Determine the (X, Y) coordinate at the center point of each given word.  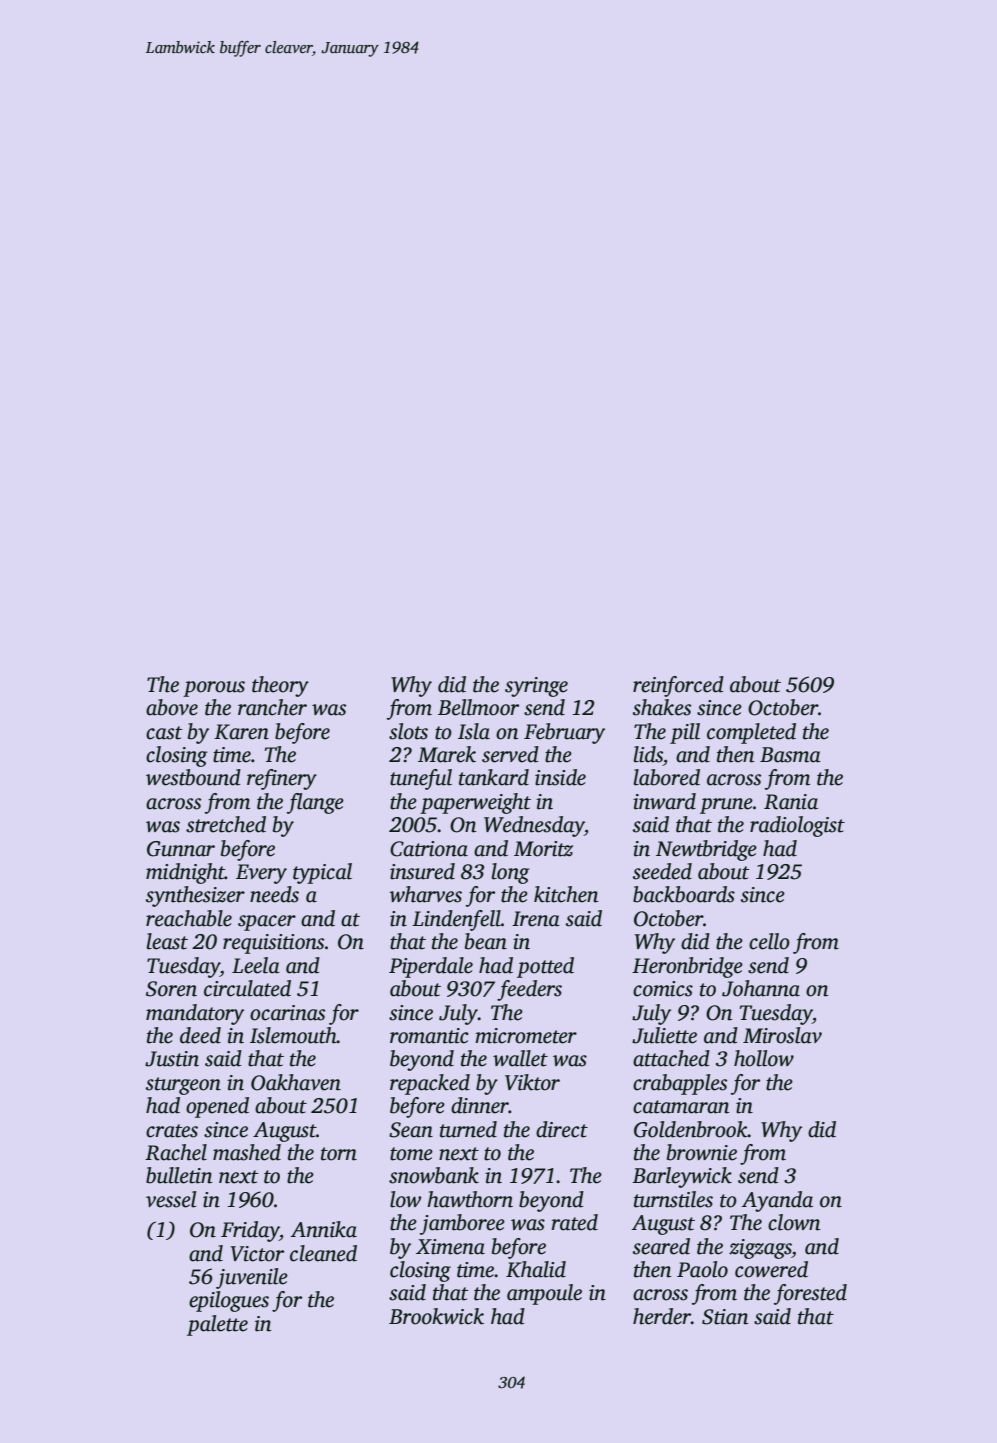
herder (662, 1316)
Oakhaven (296, 1082)
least (167, 941)
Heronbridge (687, 967)
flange (315, 803)
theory (280, 686)
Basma (790, 755)
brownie (702, 1152)
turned (468, 1129)
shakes (662, 707)
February (564, 733)
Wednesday (534, 826)
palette (217, 1325)
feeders (529, 990)
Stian (725, 1317)
